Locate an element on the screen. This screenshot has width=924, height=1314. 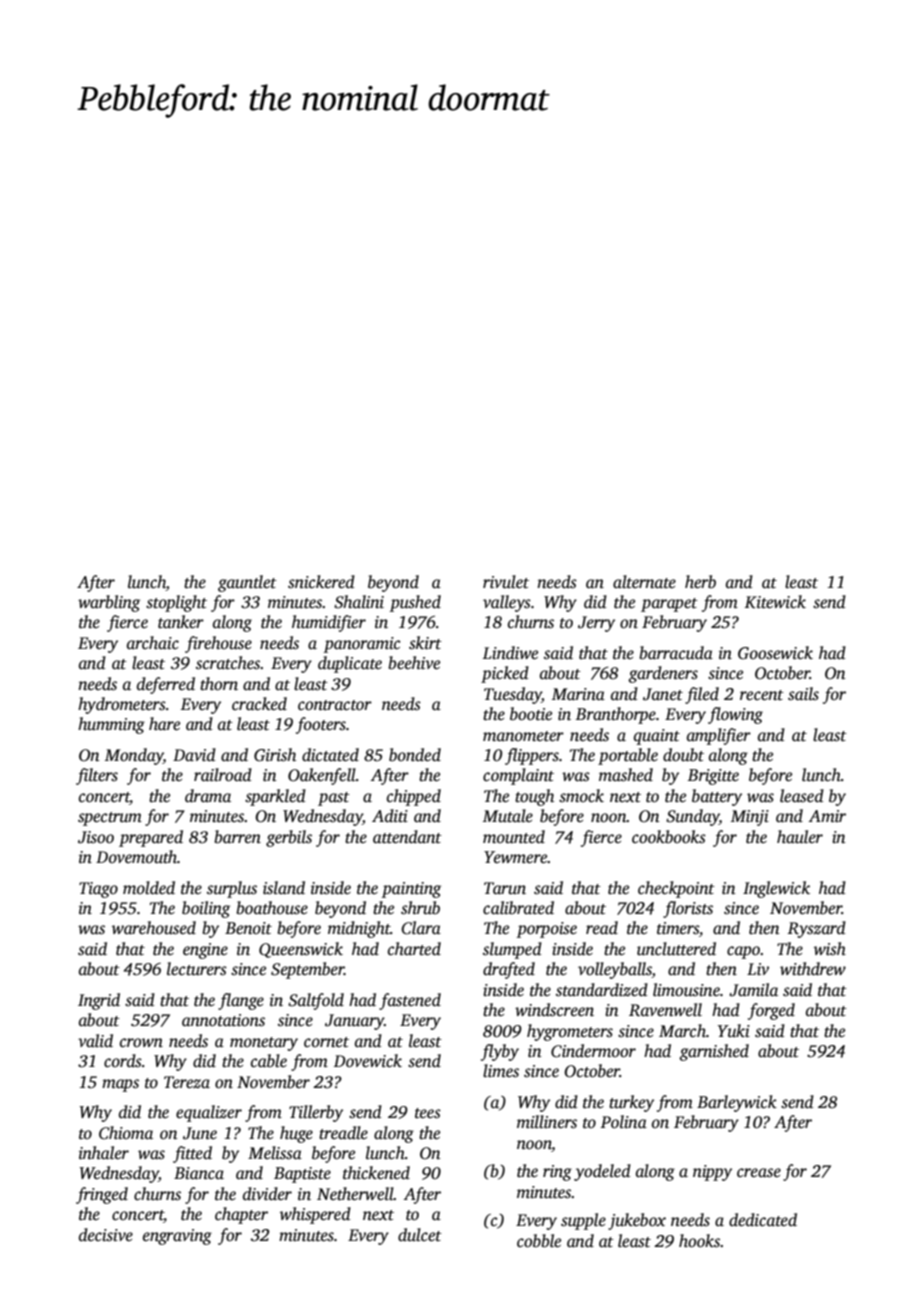
limes is located at coordinates (501, 1071).
